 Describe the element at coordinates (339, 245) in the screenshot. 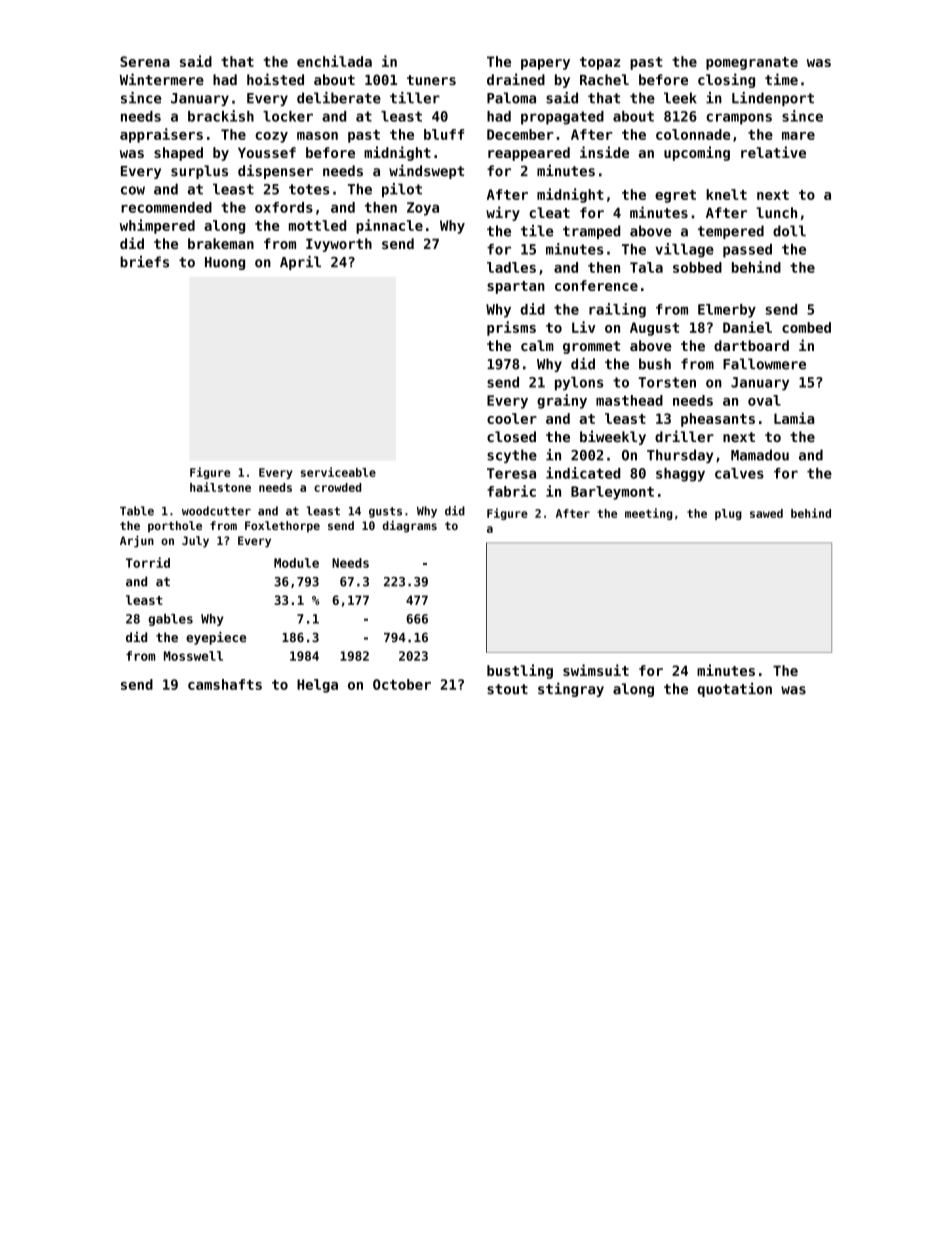

I see `Ivyworth` at that location.
